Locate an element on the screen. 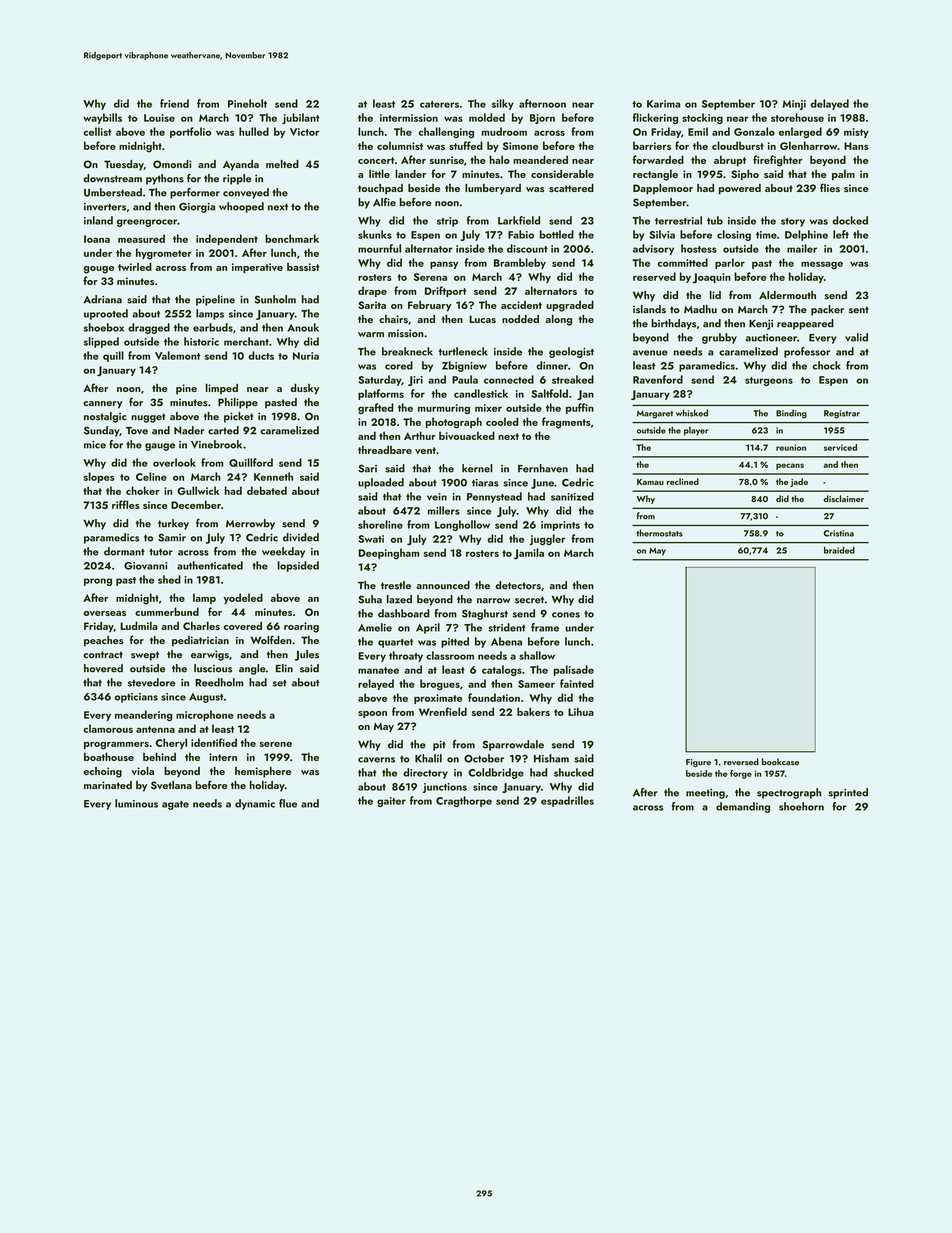 The width and height of the screenshot is (952, 1233). hemisphere is located at coordinates (263, 772).
